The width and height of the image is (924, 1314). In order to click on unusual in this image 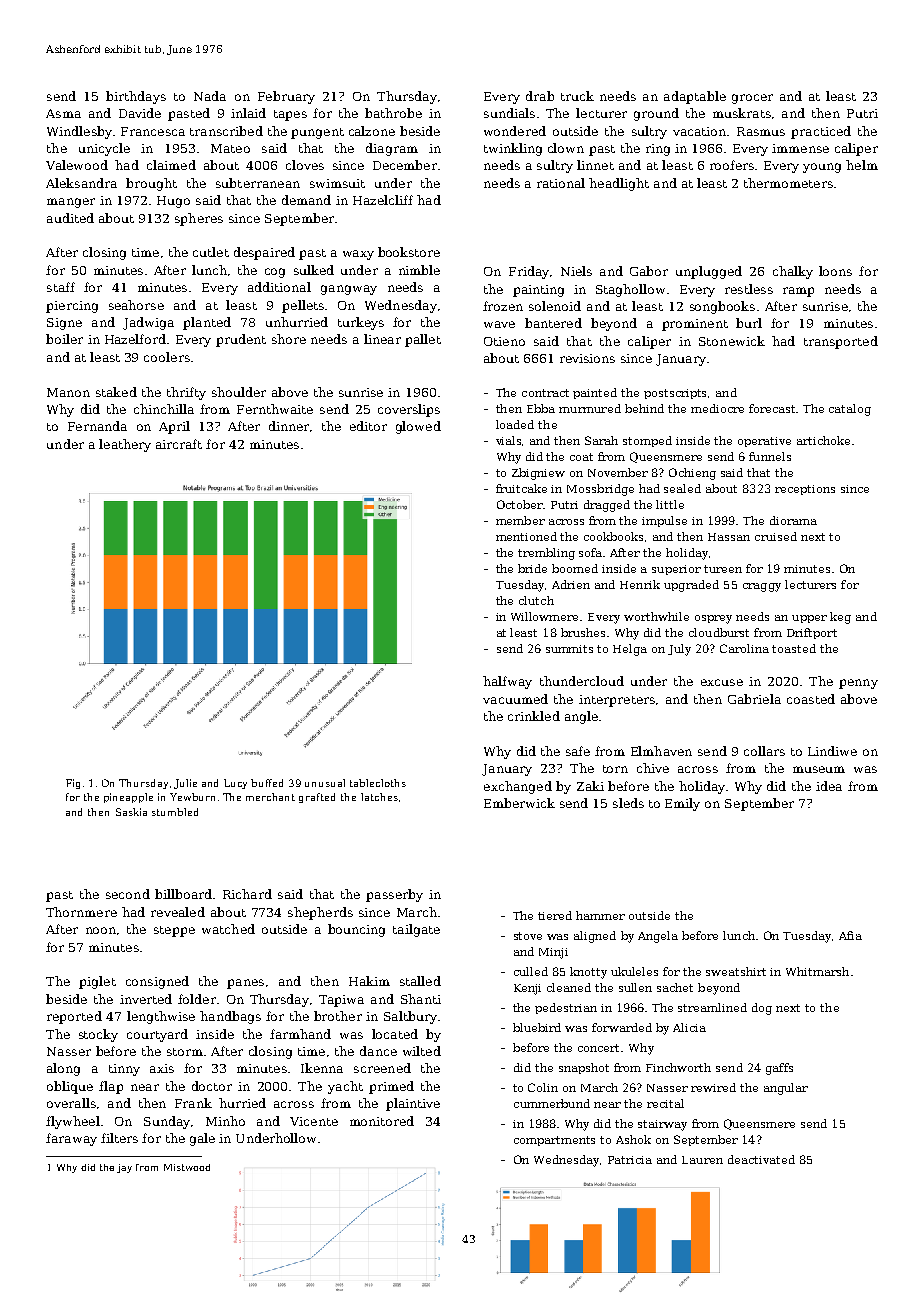, I will do `click(325, 783)`.
